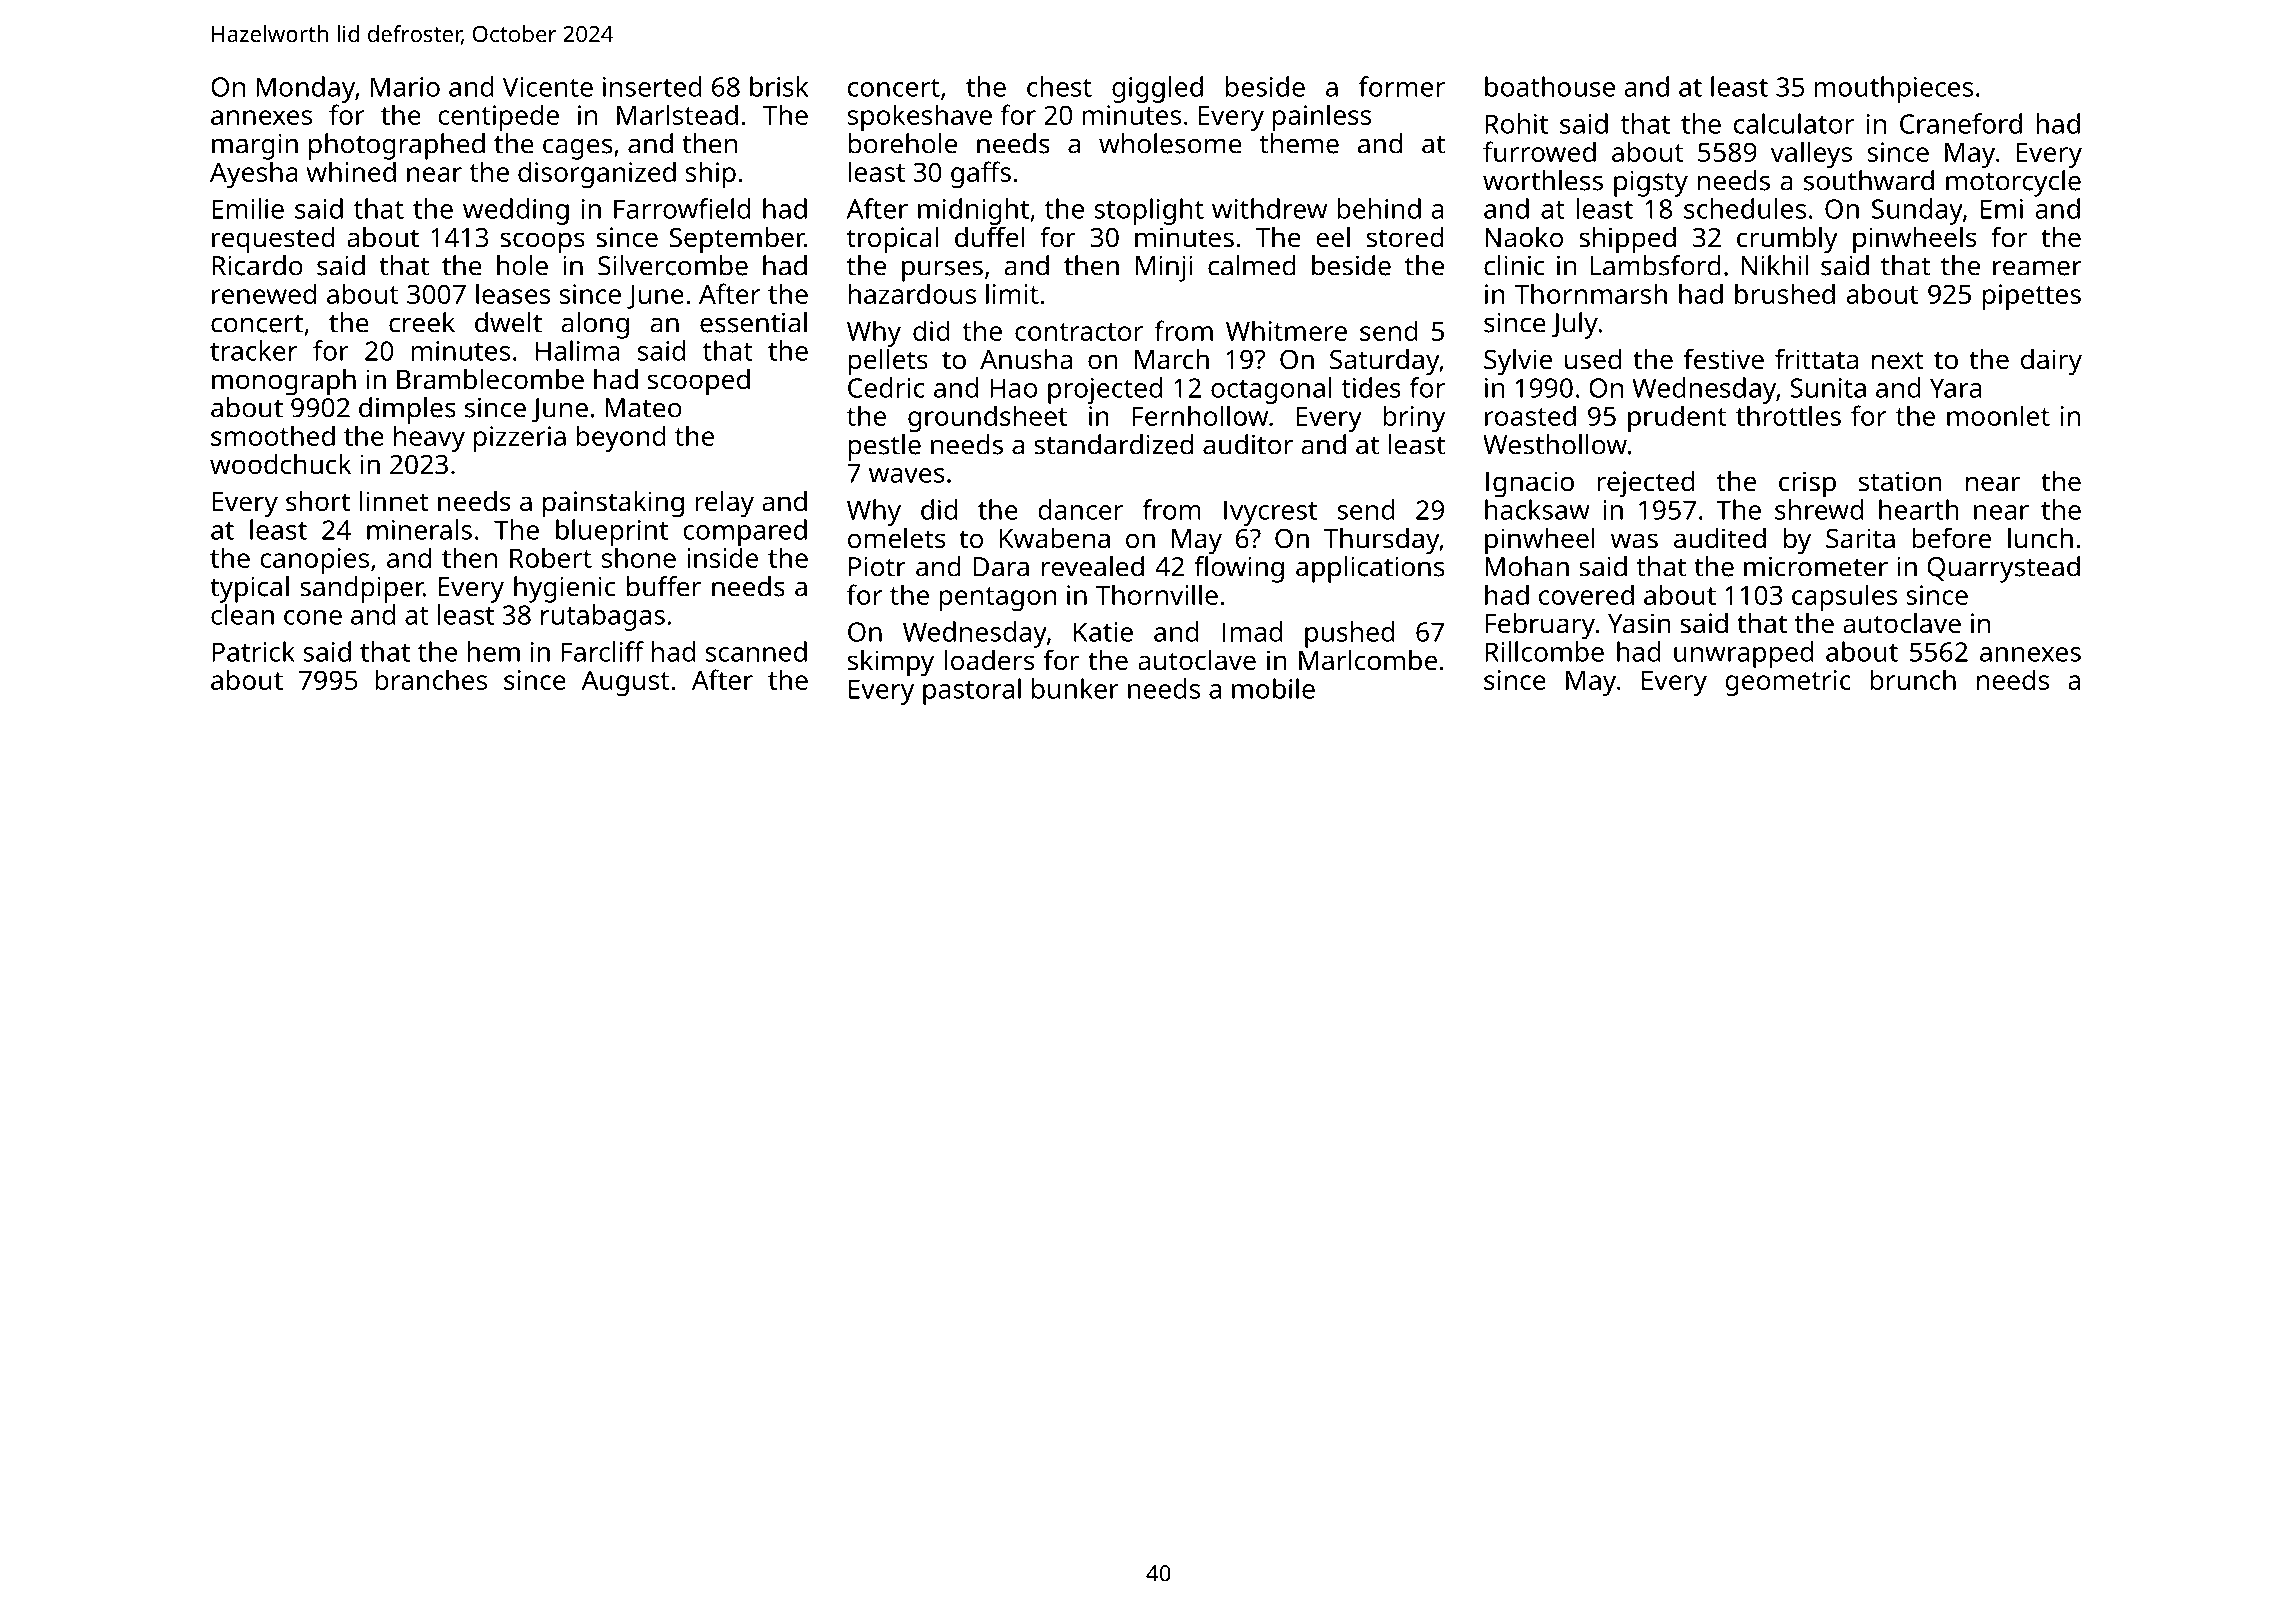 The height and width of the screenshot is (1620, 2292). Describe the element at coordinates (1530, 484) in the screenshot. I see `Ignacio` at that location.
